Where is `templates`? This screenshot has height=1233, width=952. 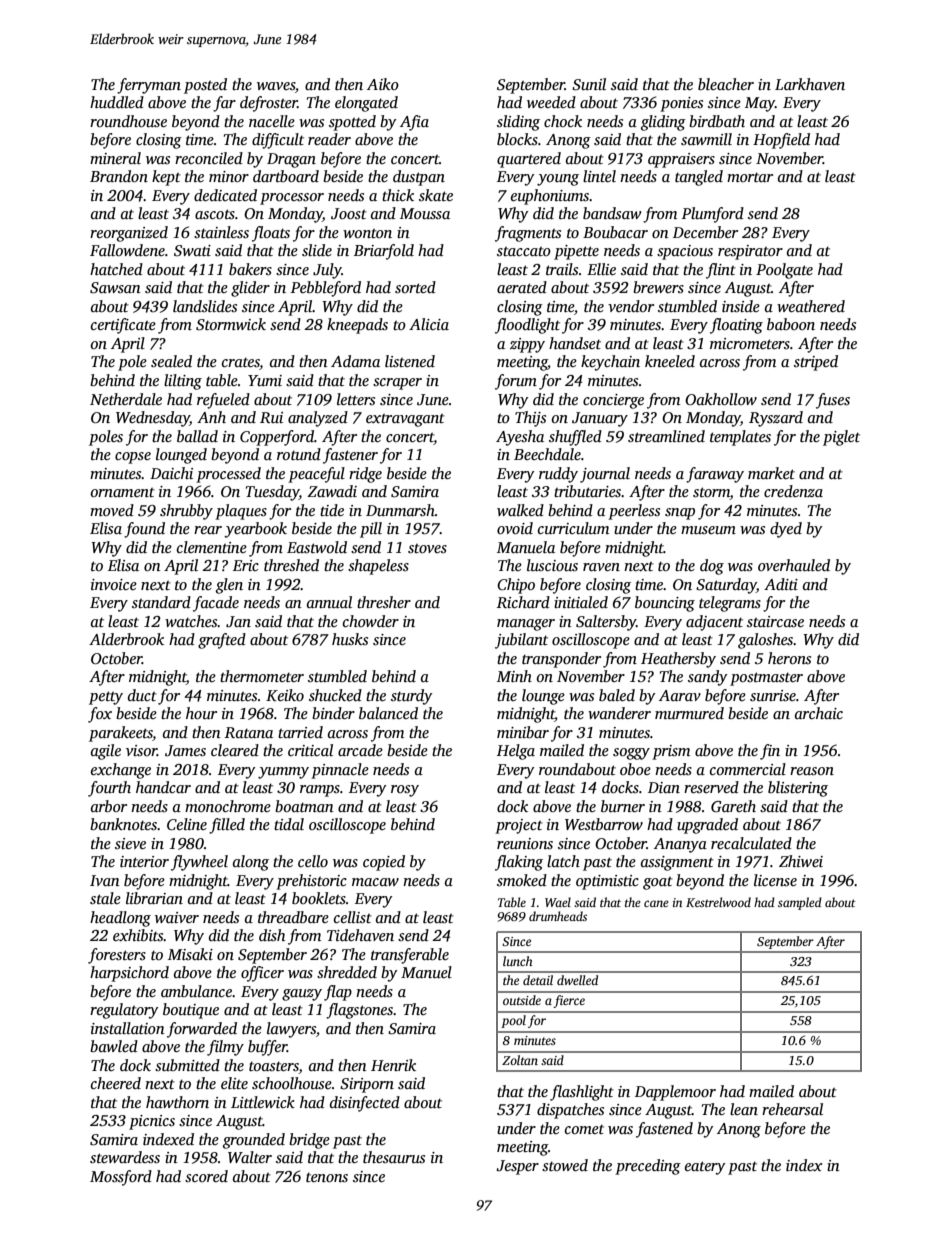 templates is located at coordinates (740, 438).
